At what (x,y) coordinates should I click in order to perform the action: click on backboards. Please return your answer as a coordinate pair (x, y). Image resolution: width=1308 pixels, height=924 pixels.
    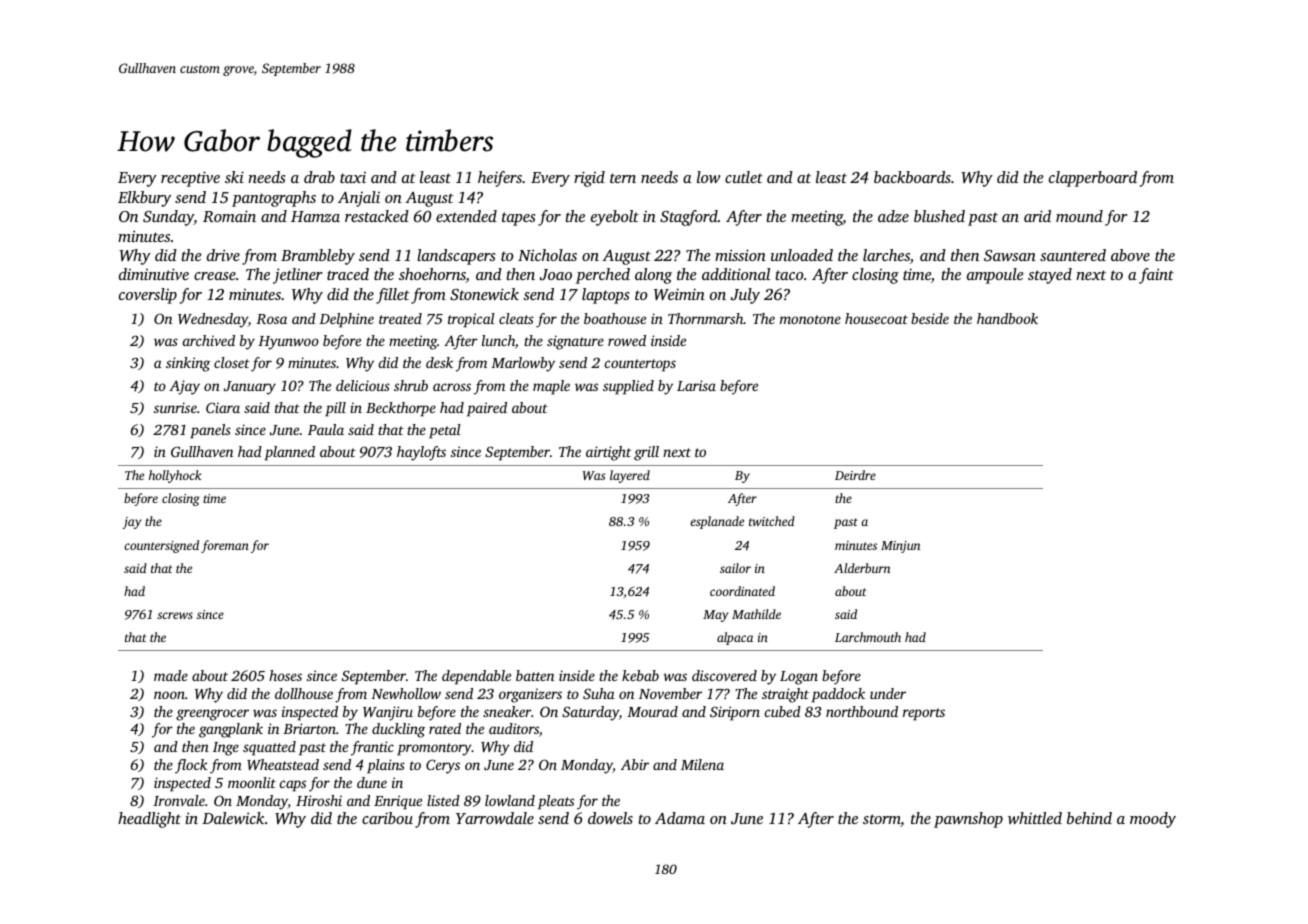
    Looking at the image, I should click on (912, 177).
